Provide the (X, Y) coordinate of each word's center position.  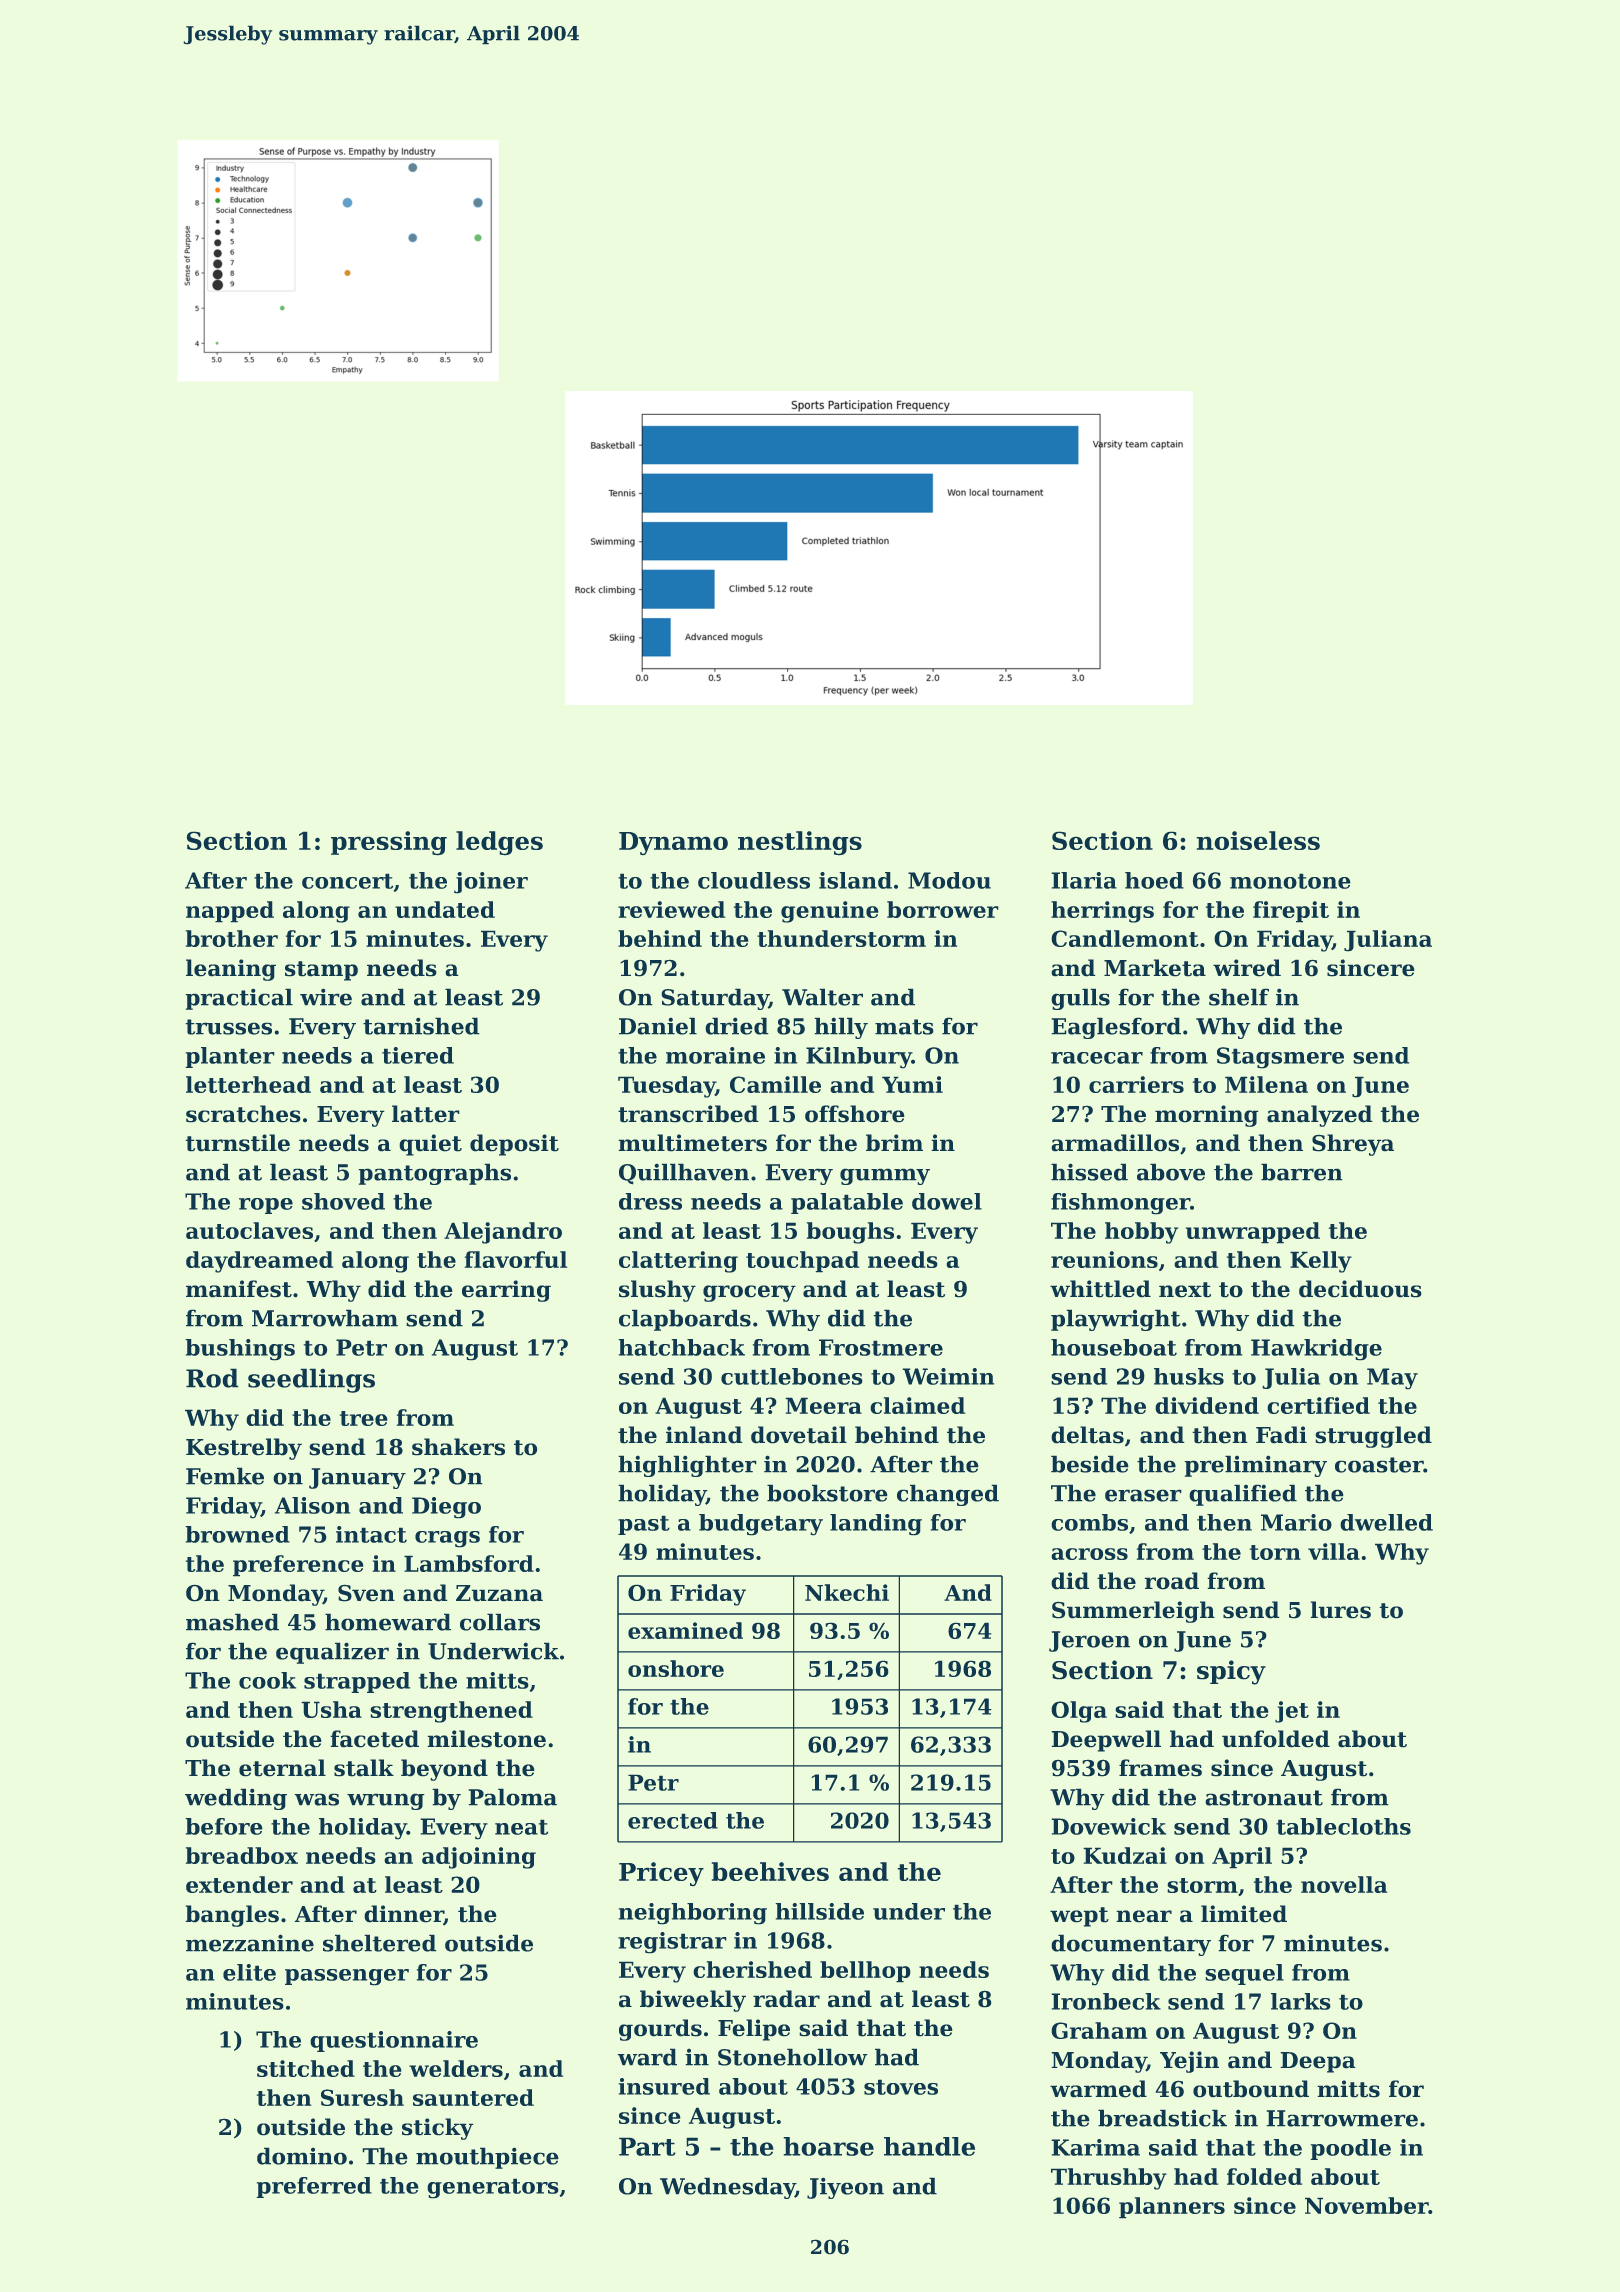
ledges (499, 843)
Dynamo (673, 843)
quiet (430, 1145)
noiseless (1258, 840)
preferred (314, 2187)
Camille (775, 1084)
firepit (1291, 912)
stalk (364, 1768)
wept (1079, 1917)
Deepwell (1106, 1741)
